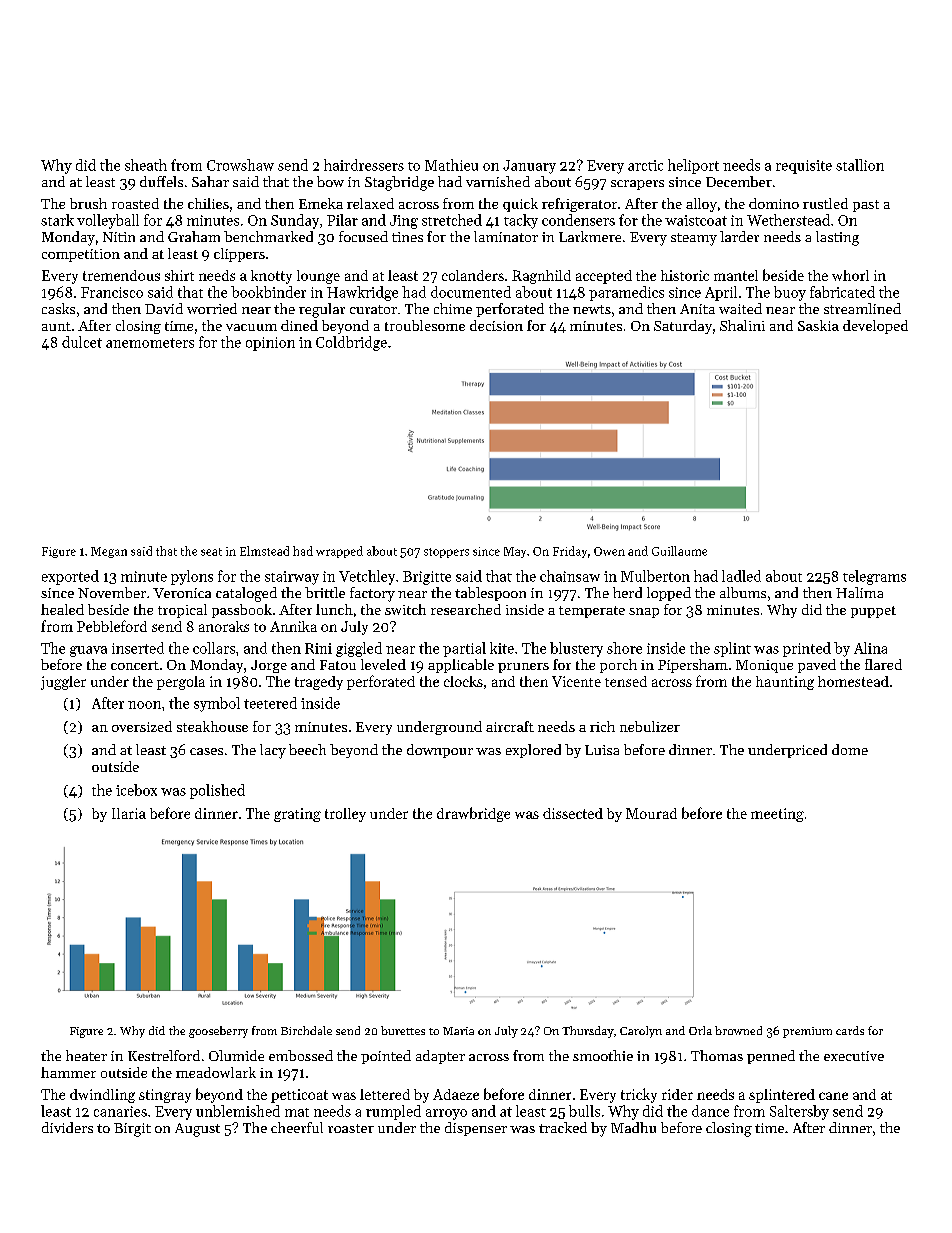 The width and height of the document is (952, 1233). I want to click on explored, so click(533, 751).
